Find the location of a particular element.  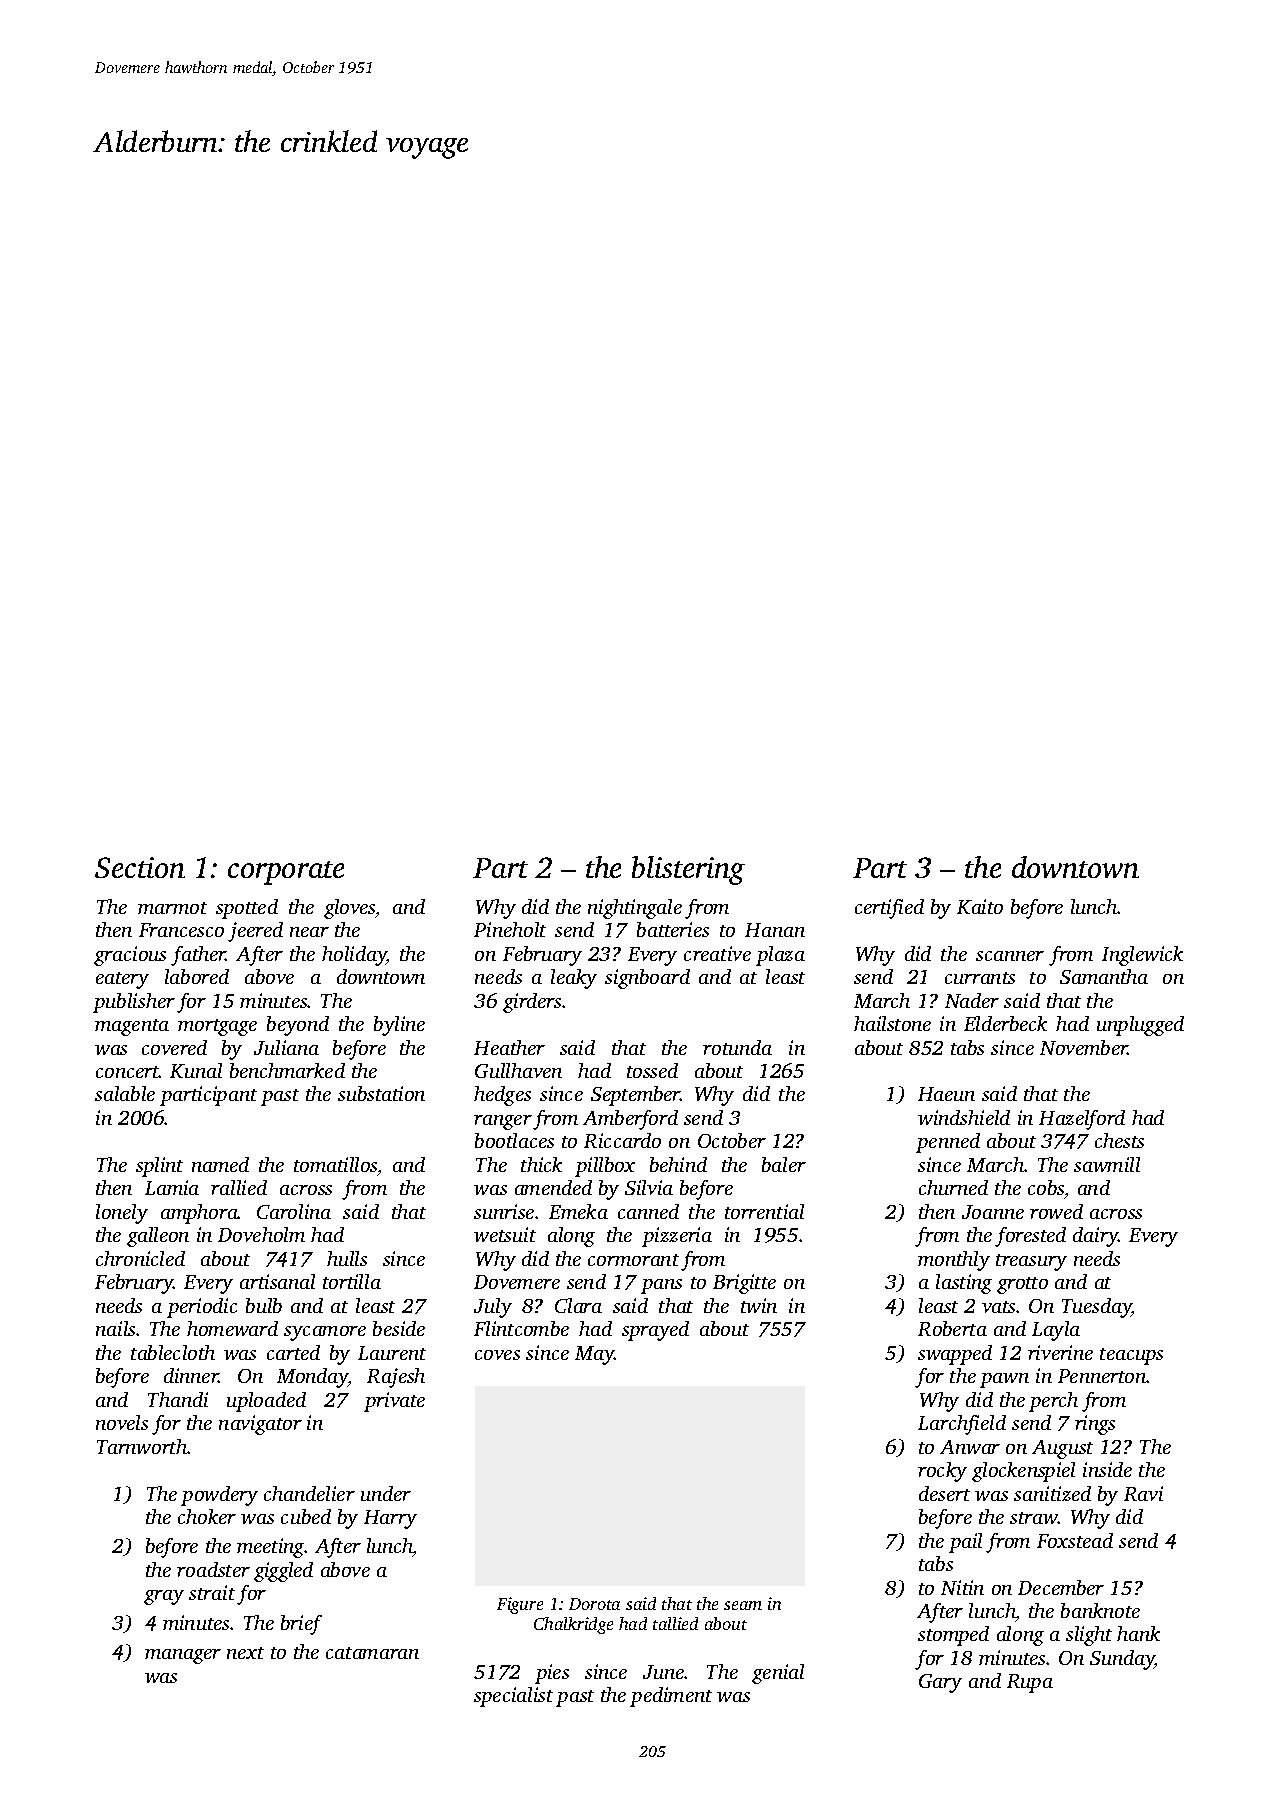

twin is located at coordinates (759, 1305).
